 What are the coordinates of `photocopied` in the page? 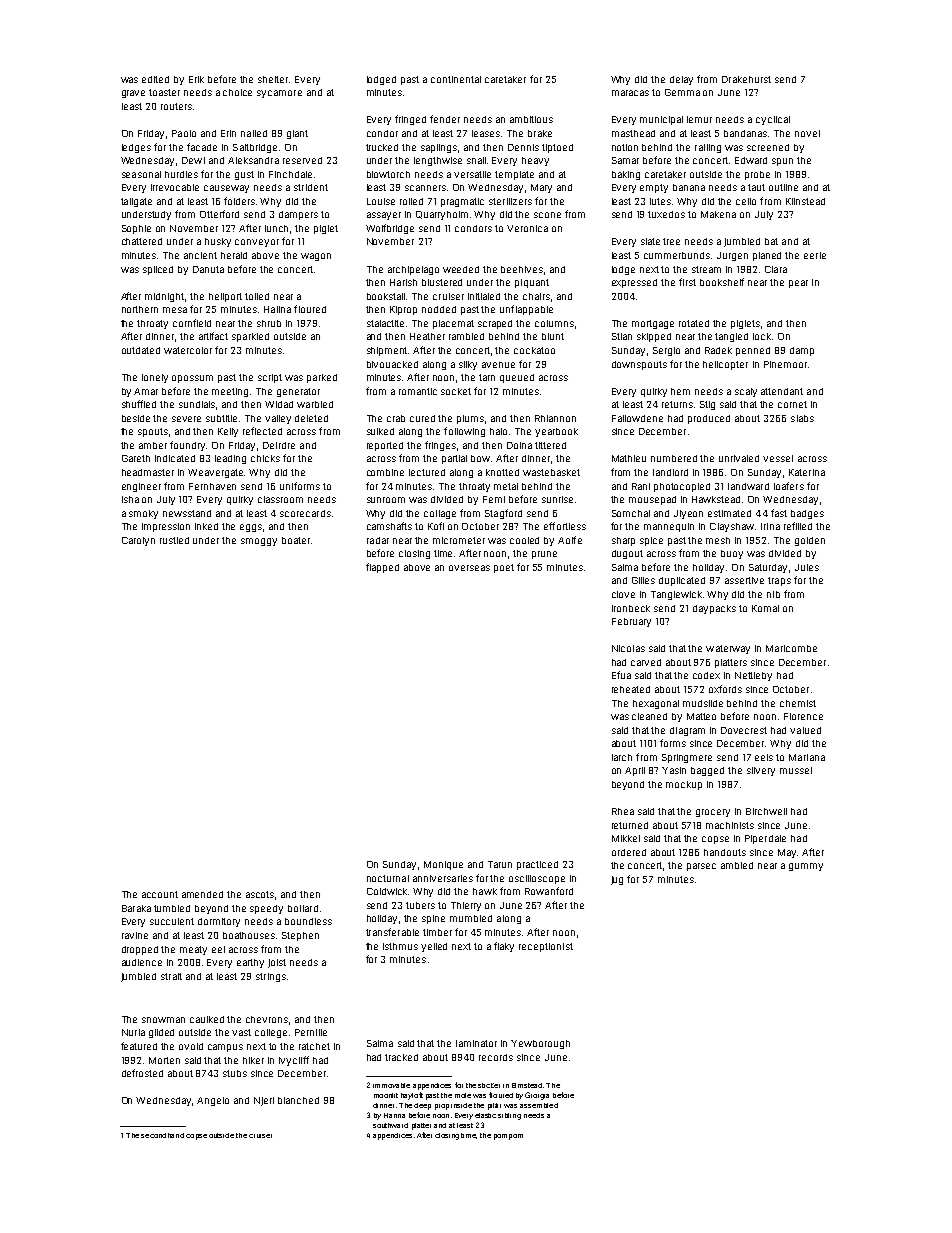 It's located at (682, 487).
